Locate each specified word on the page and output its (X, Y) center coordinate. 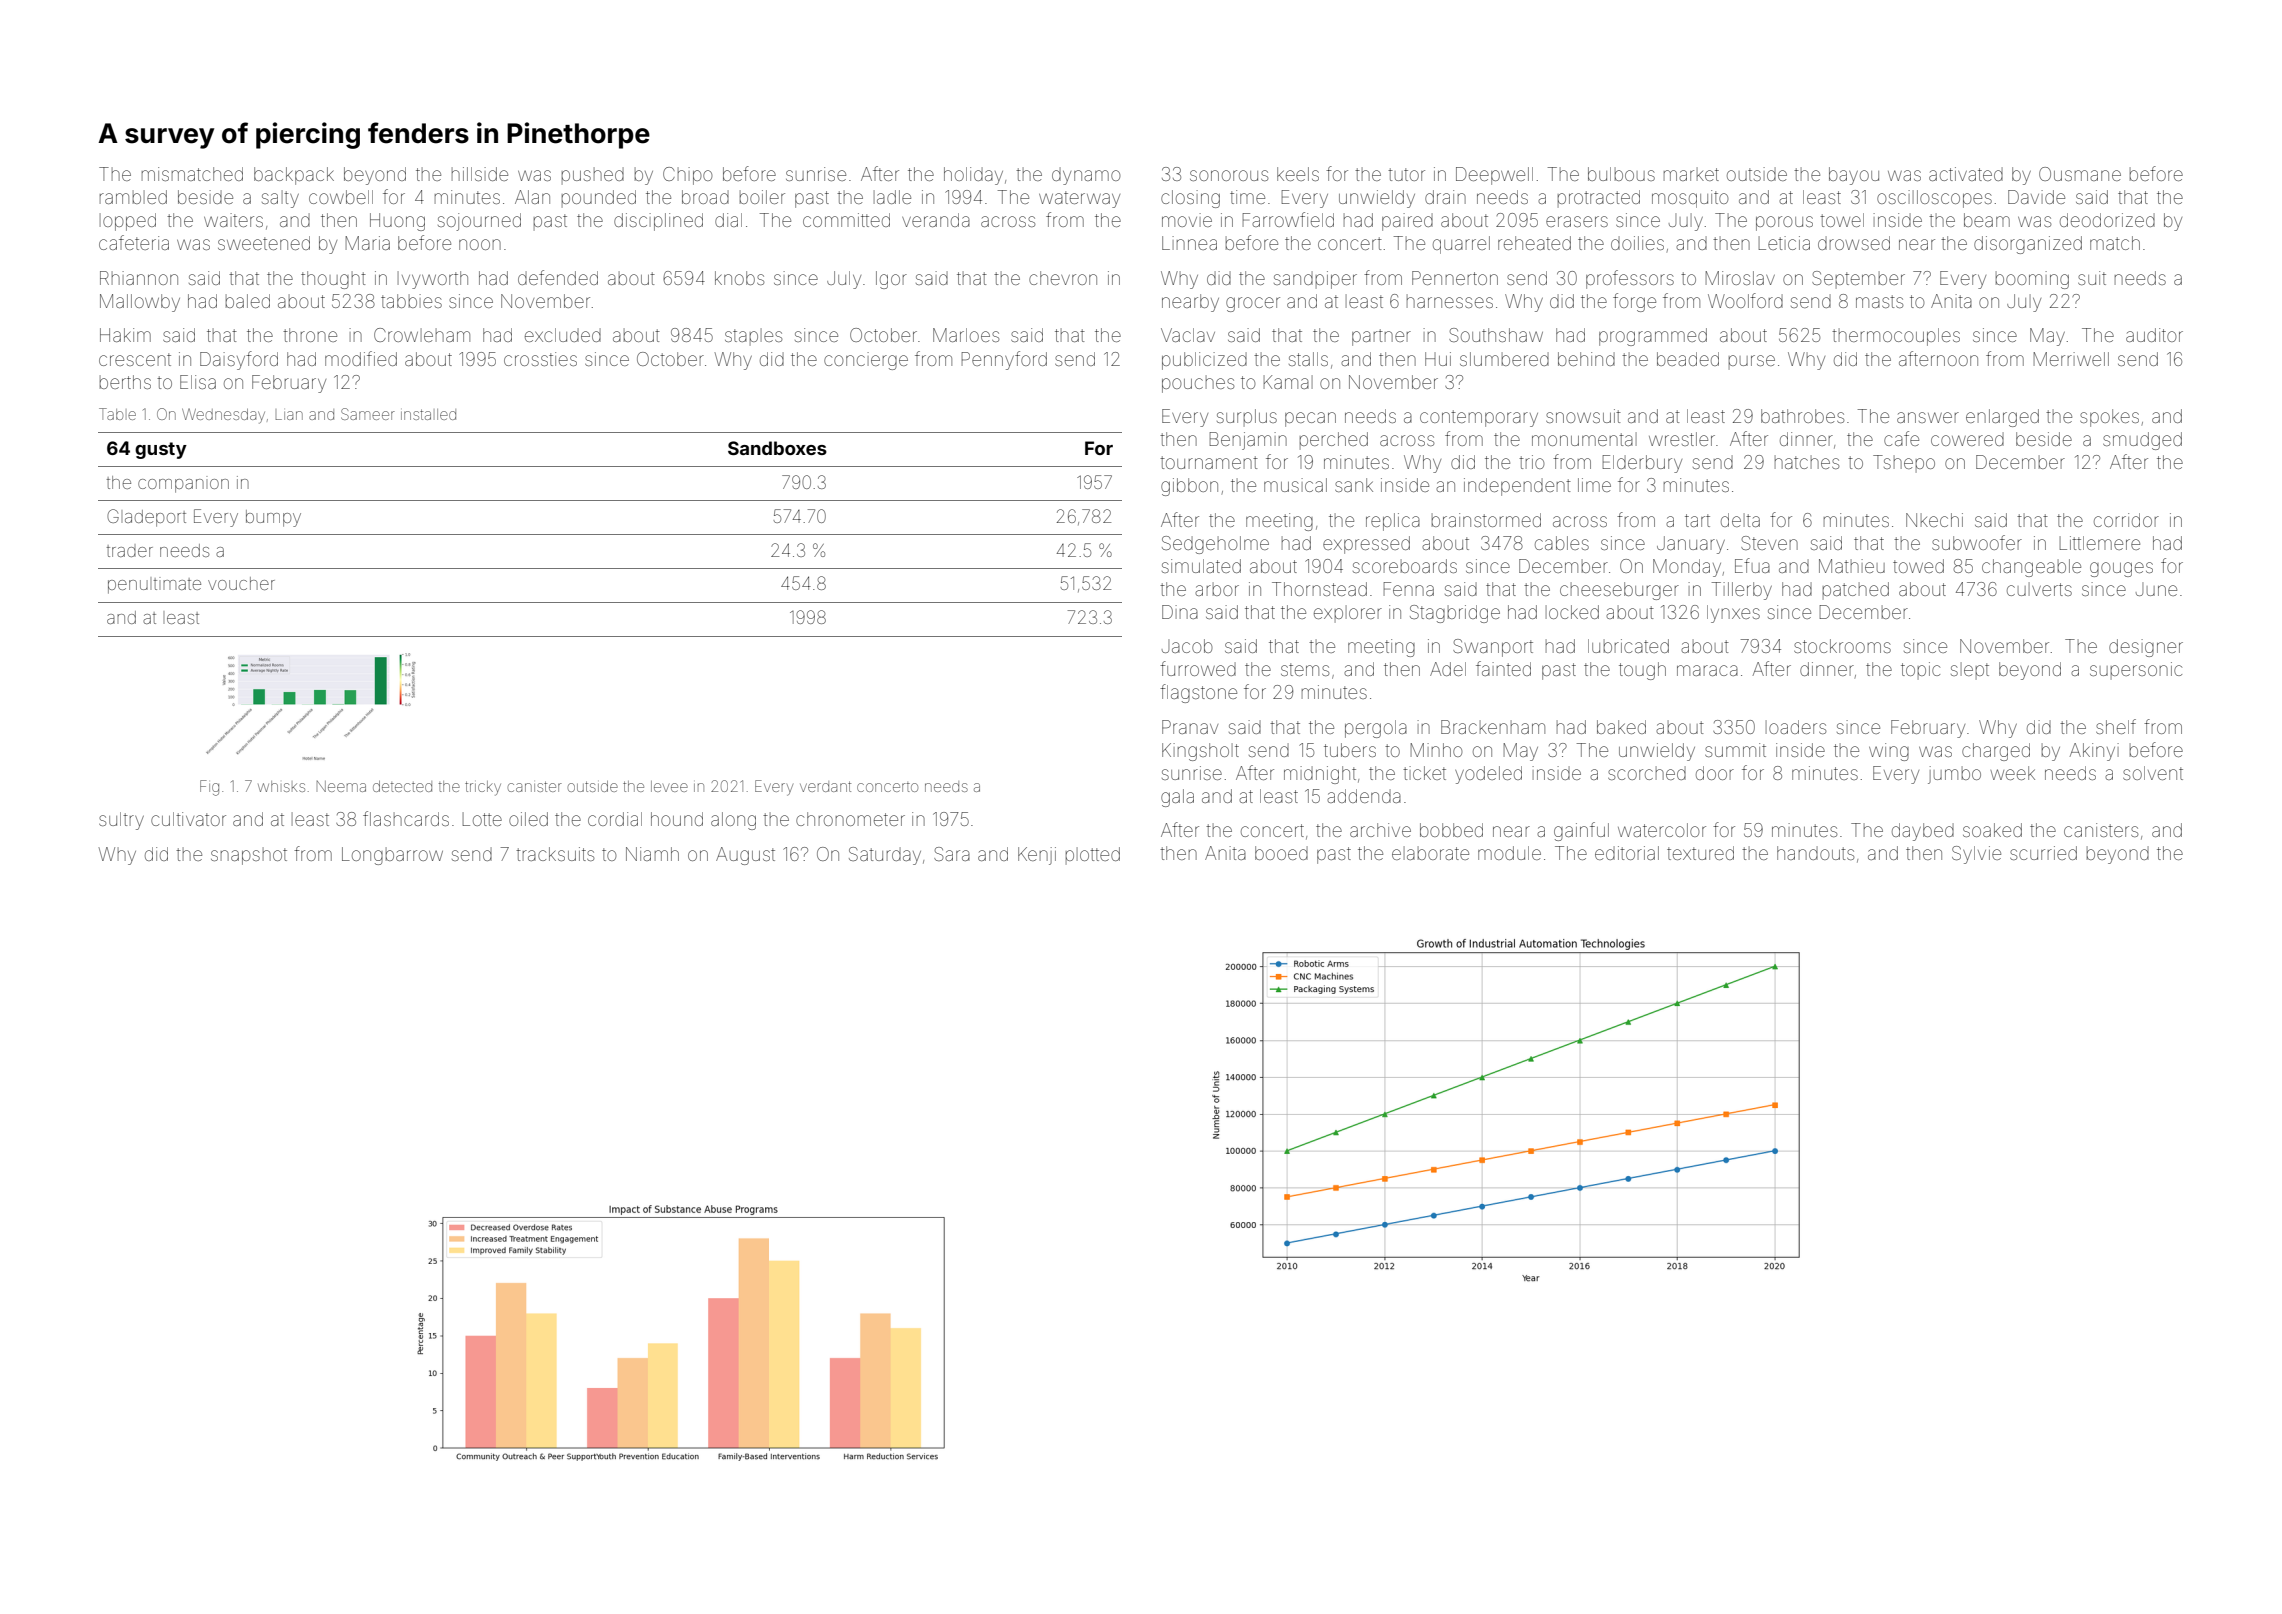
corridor (2126, 520)
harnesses (1450, 301)
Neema (341, 786)
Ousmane (2080, 174)
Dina (1180, 612)
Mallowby (140, 303)
